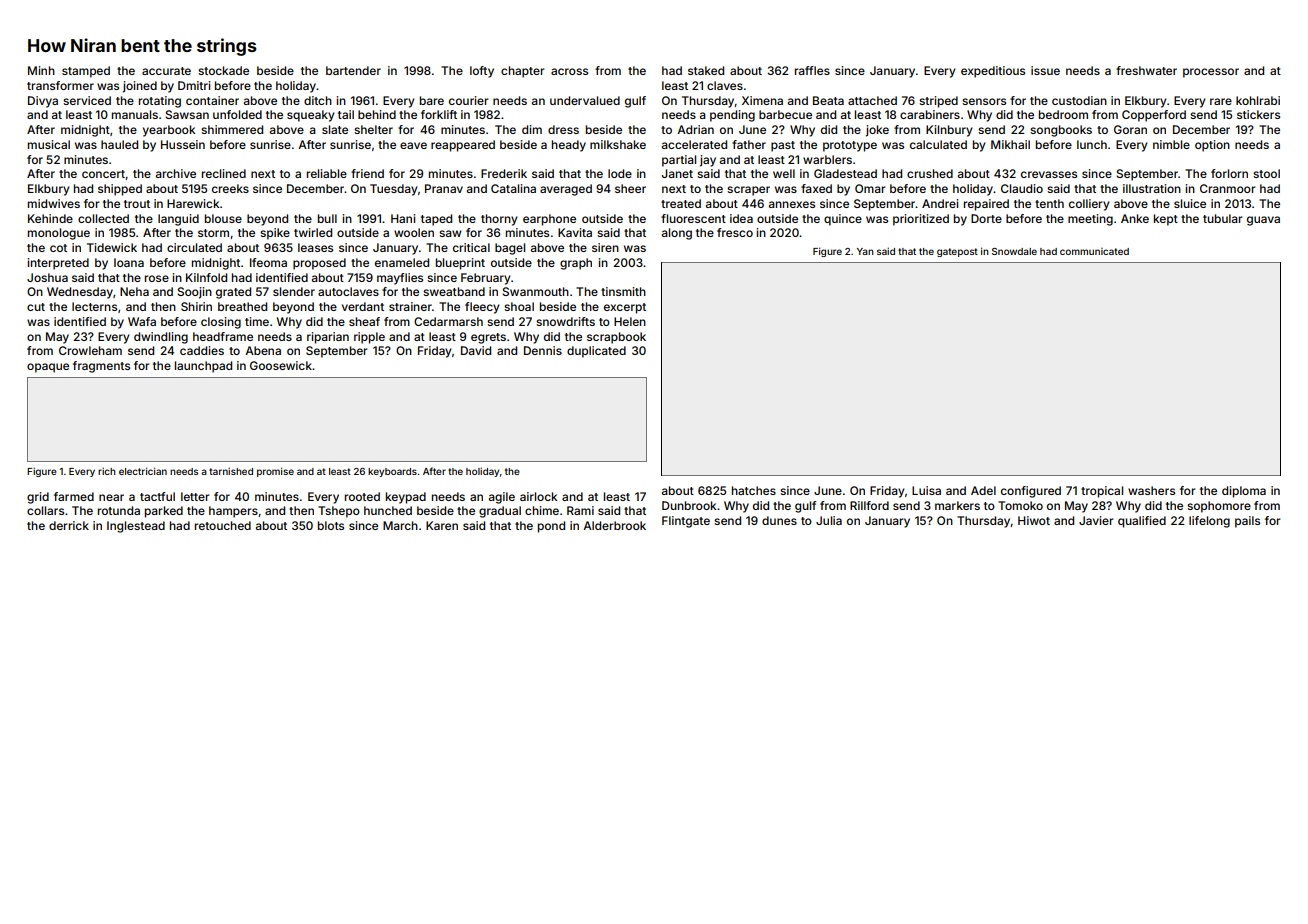 The image size is (1308, 924). What do you see at coordinates (625, 308) in the document?
I see `excerpt` at bounding box center [625, 308].
